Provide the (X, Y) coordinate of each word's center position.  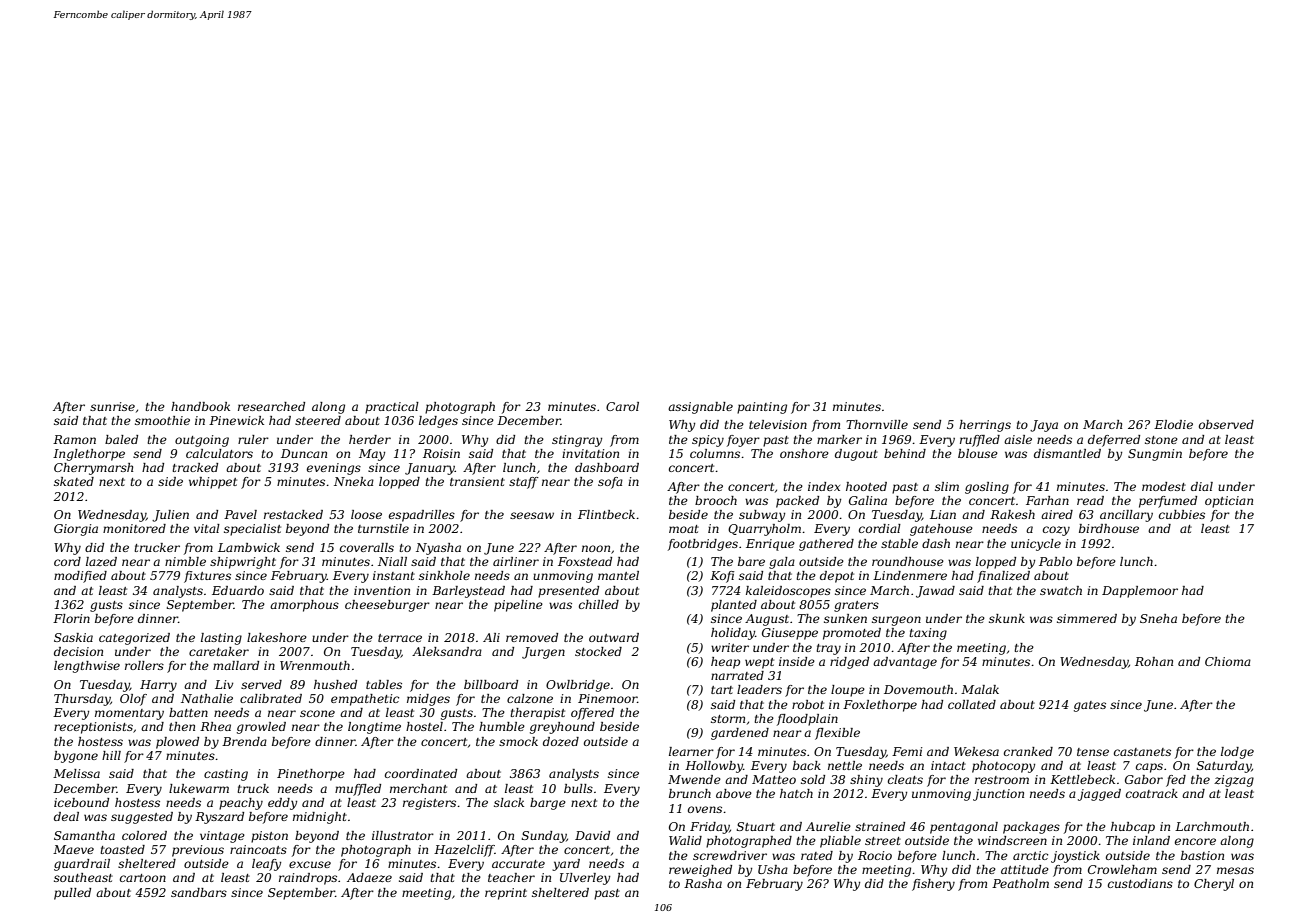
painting (762, 408)
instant (394, 575)
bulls (578, 788)
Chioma (1228, 661)
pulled (72, 894)
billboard (491, 684)
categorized (134, 639)
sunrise (112, 406)
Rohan (1154, 661)
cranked (1028, 751)
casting (226, 775)
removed (532, 637)
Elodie (1173, 424)
